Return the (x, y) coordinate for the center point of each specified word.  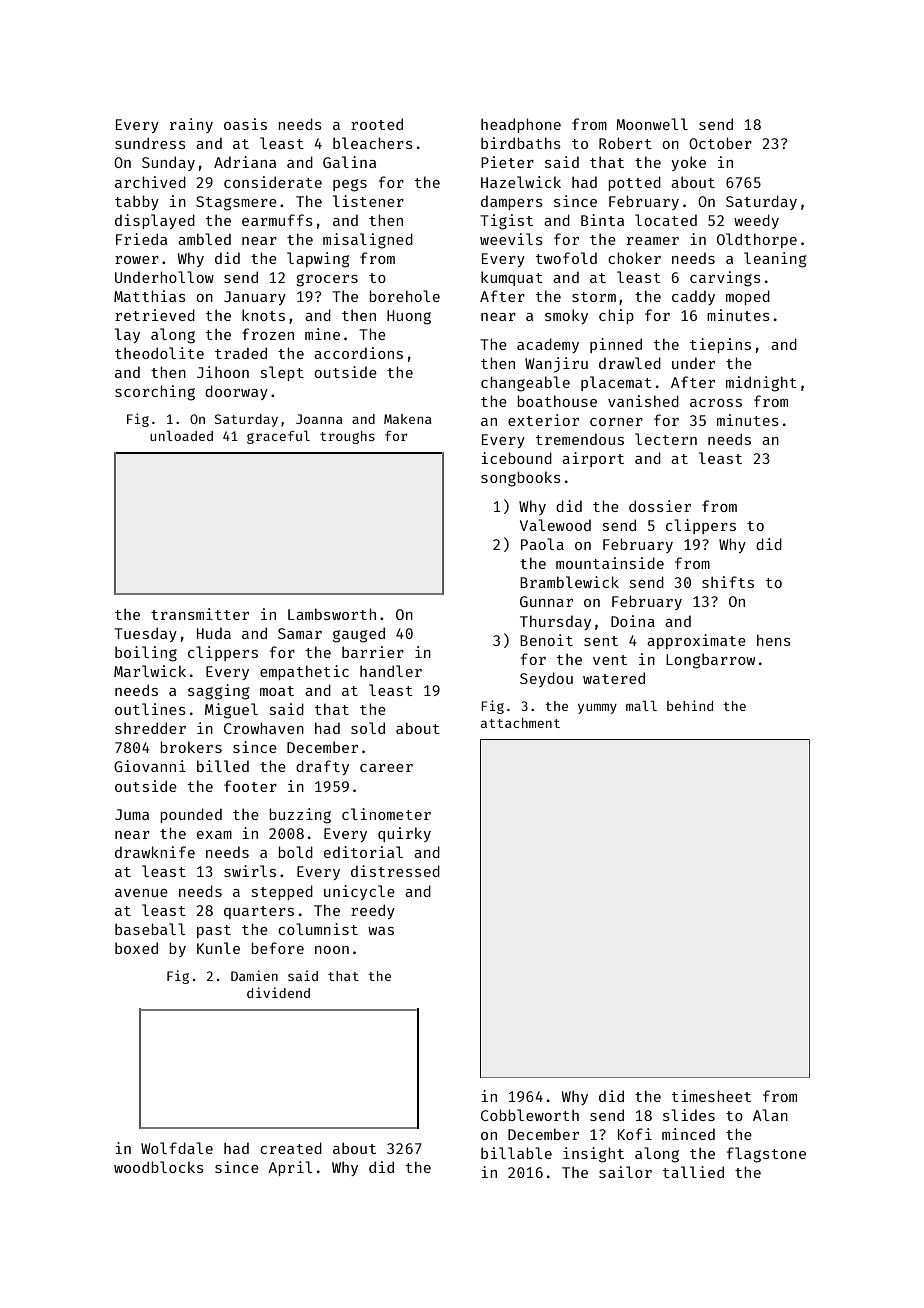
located (666, 220)
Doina (633, 621)
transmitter (200, 614)
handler (391, 671)
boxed (136, 948)
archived (150, 182)
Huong (409, 317)
